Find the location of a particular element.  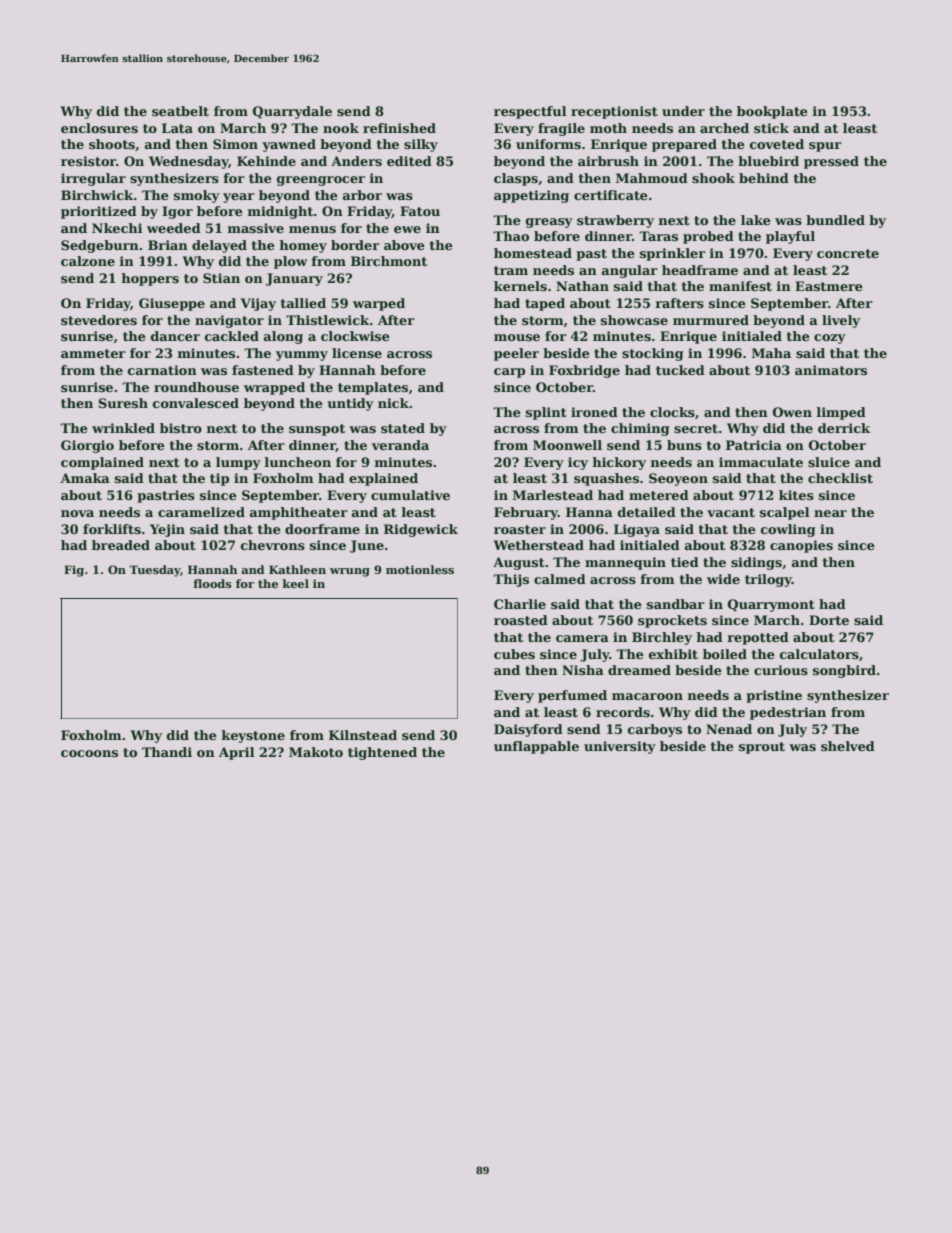

resistor is located at coordinates (88, 161).
